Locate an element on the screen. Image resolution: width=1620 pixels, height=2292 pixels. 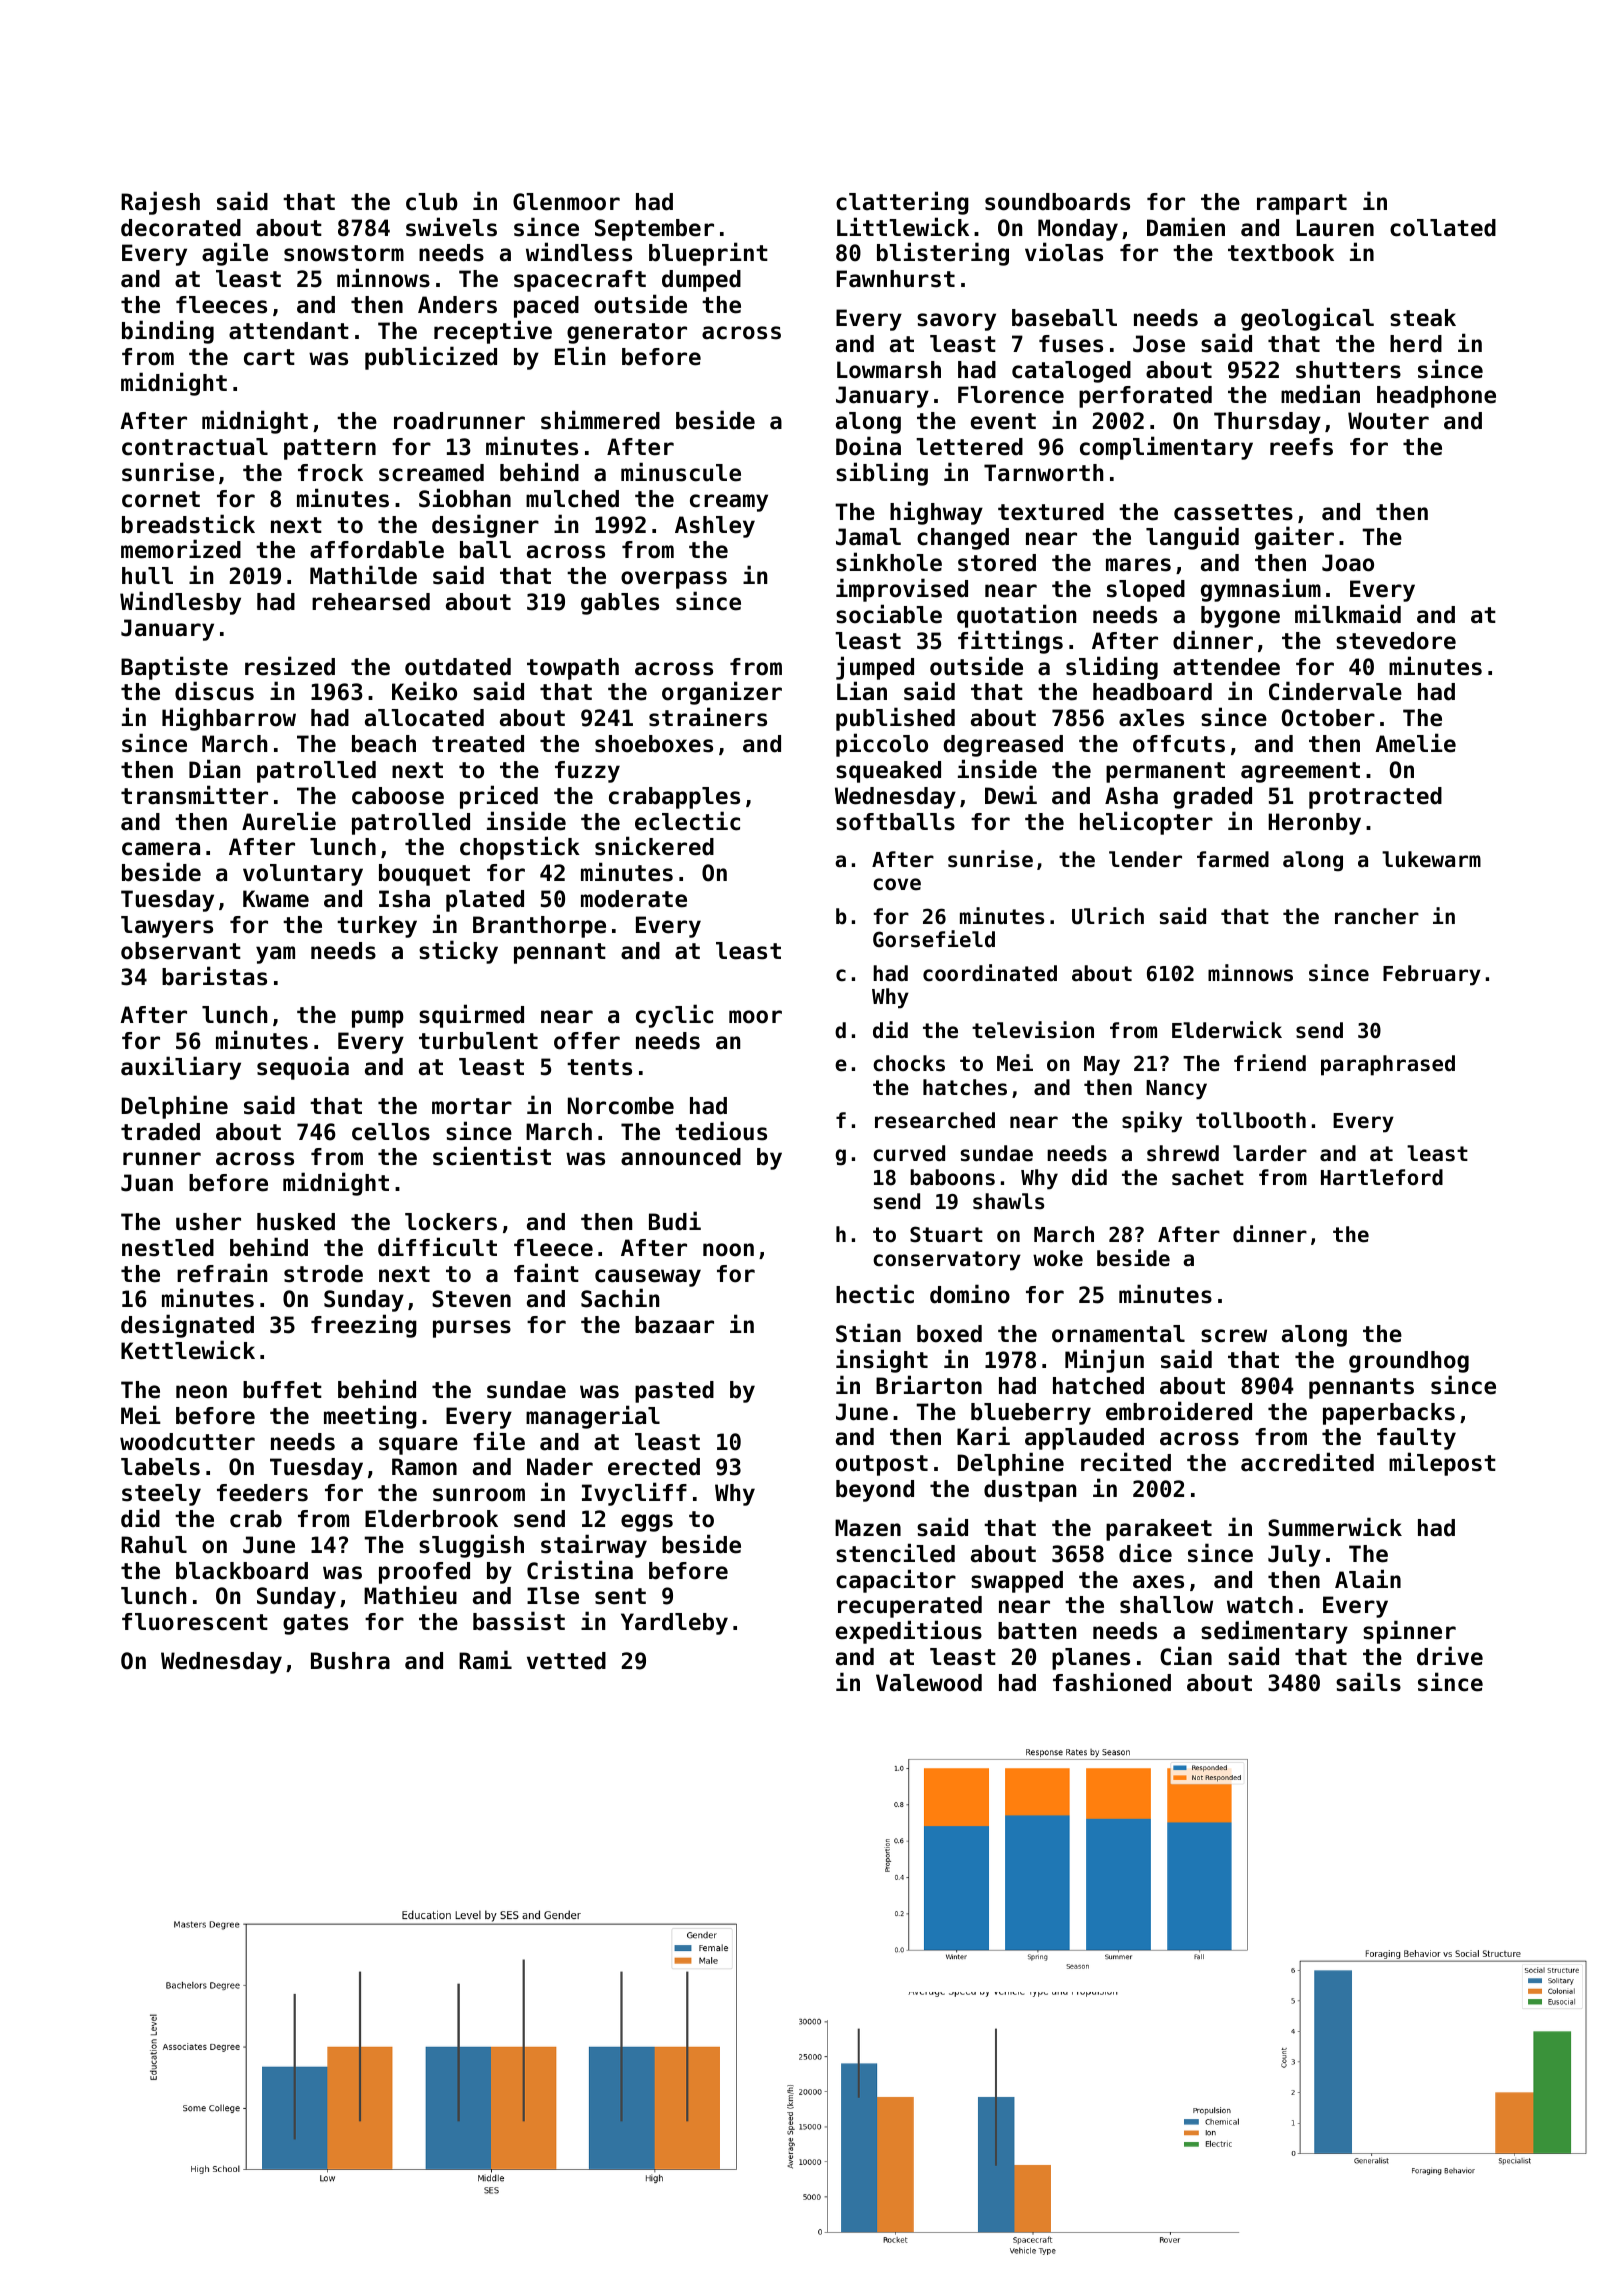
cove is located at coordinates (897, 884).
